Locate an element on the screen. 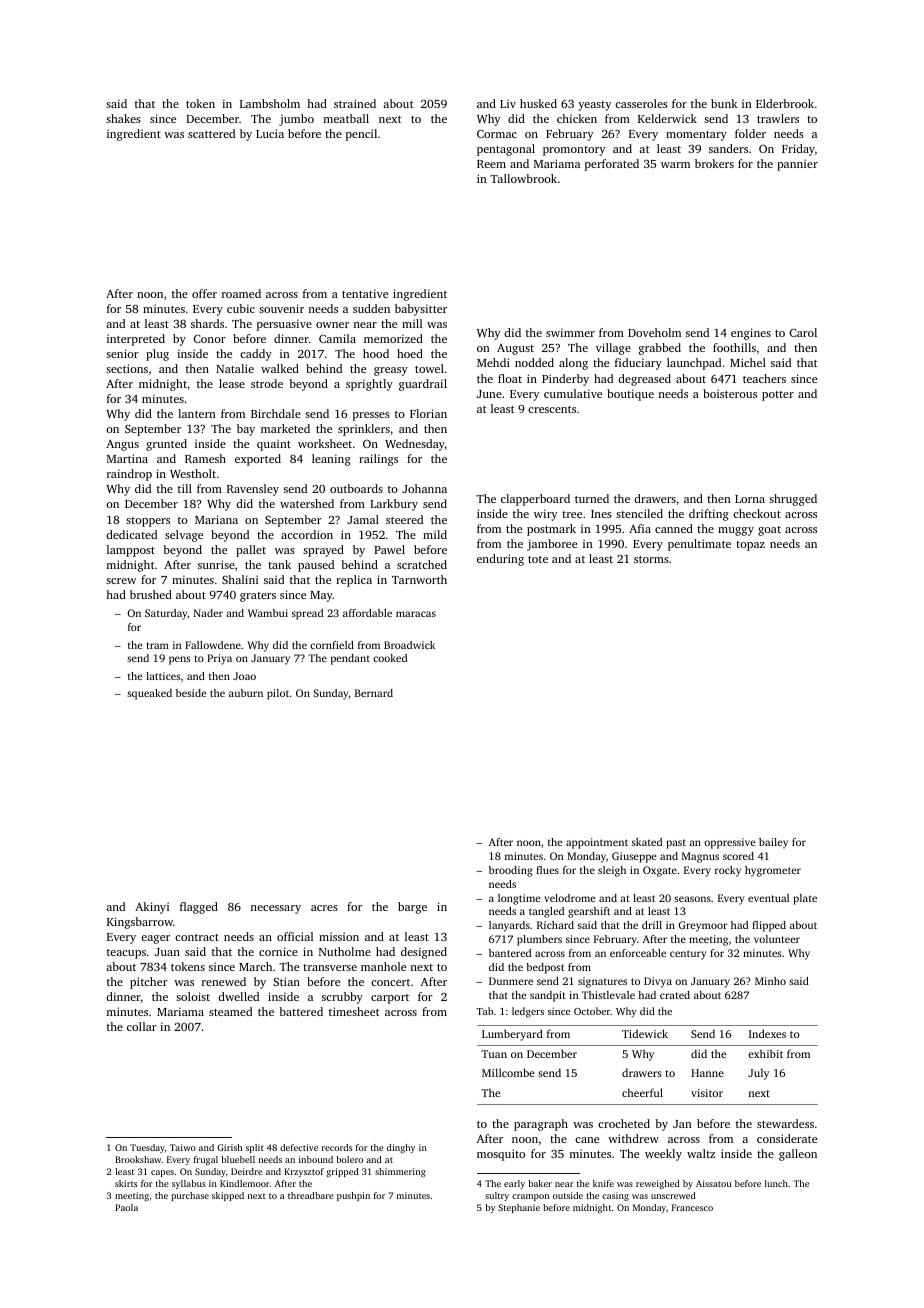  enduring is located at coordinates (500, 560).
